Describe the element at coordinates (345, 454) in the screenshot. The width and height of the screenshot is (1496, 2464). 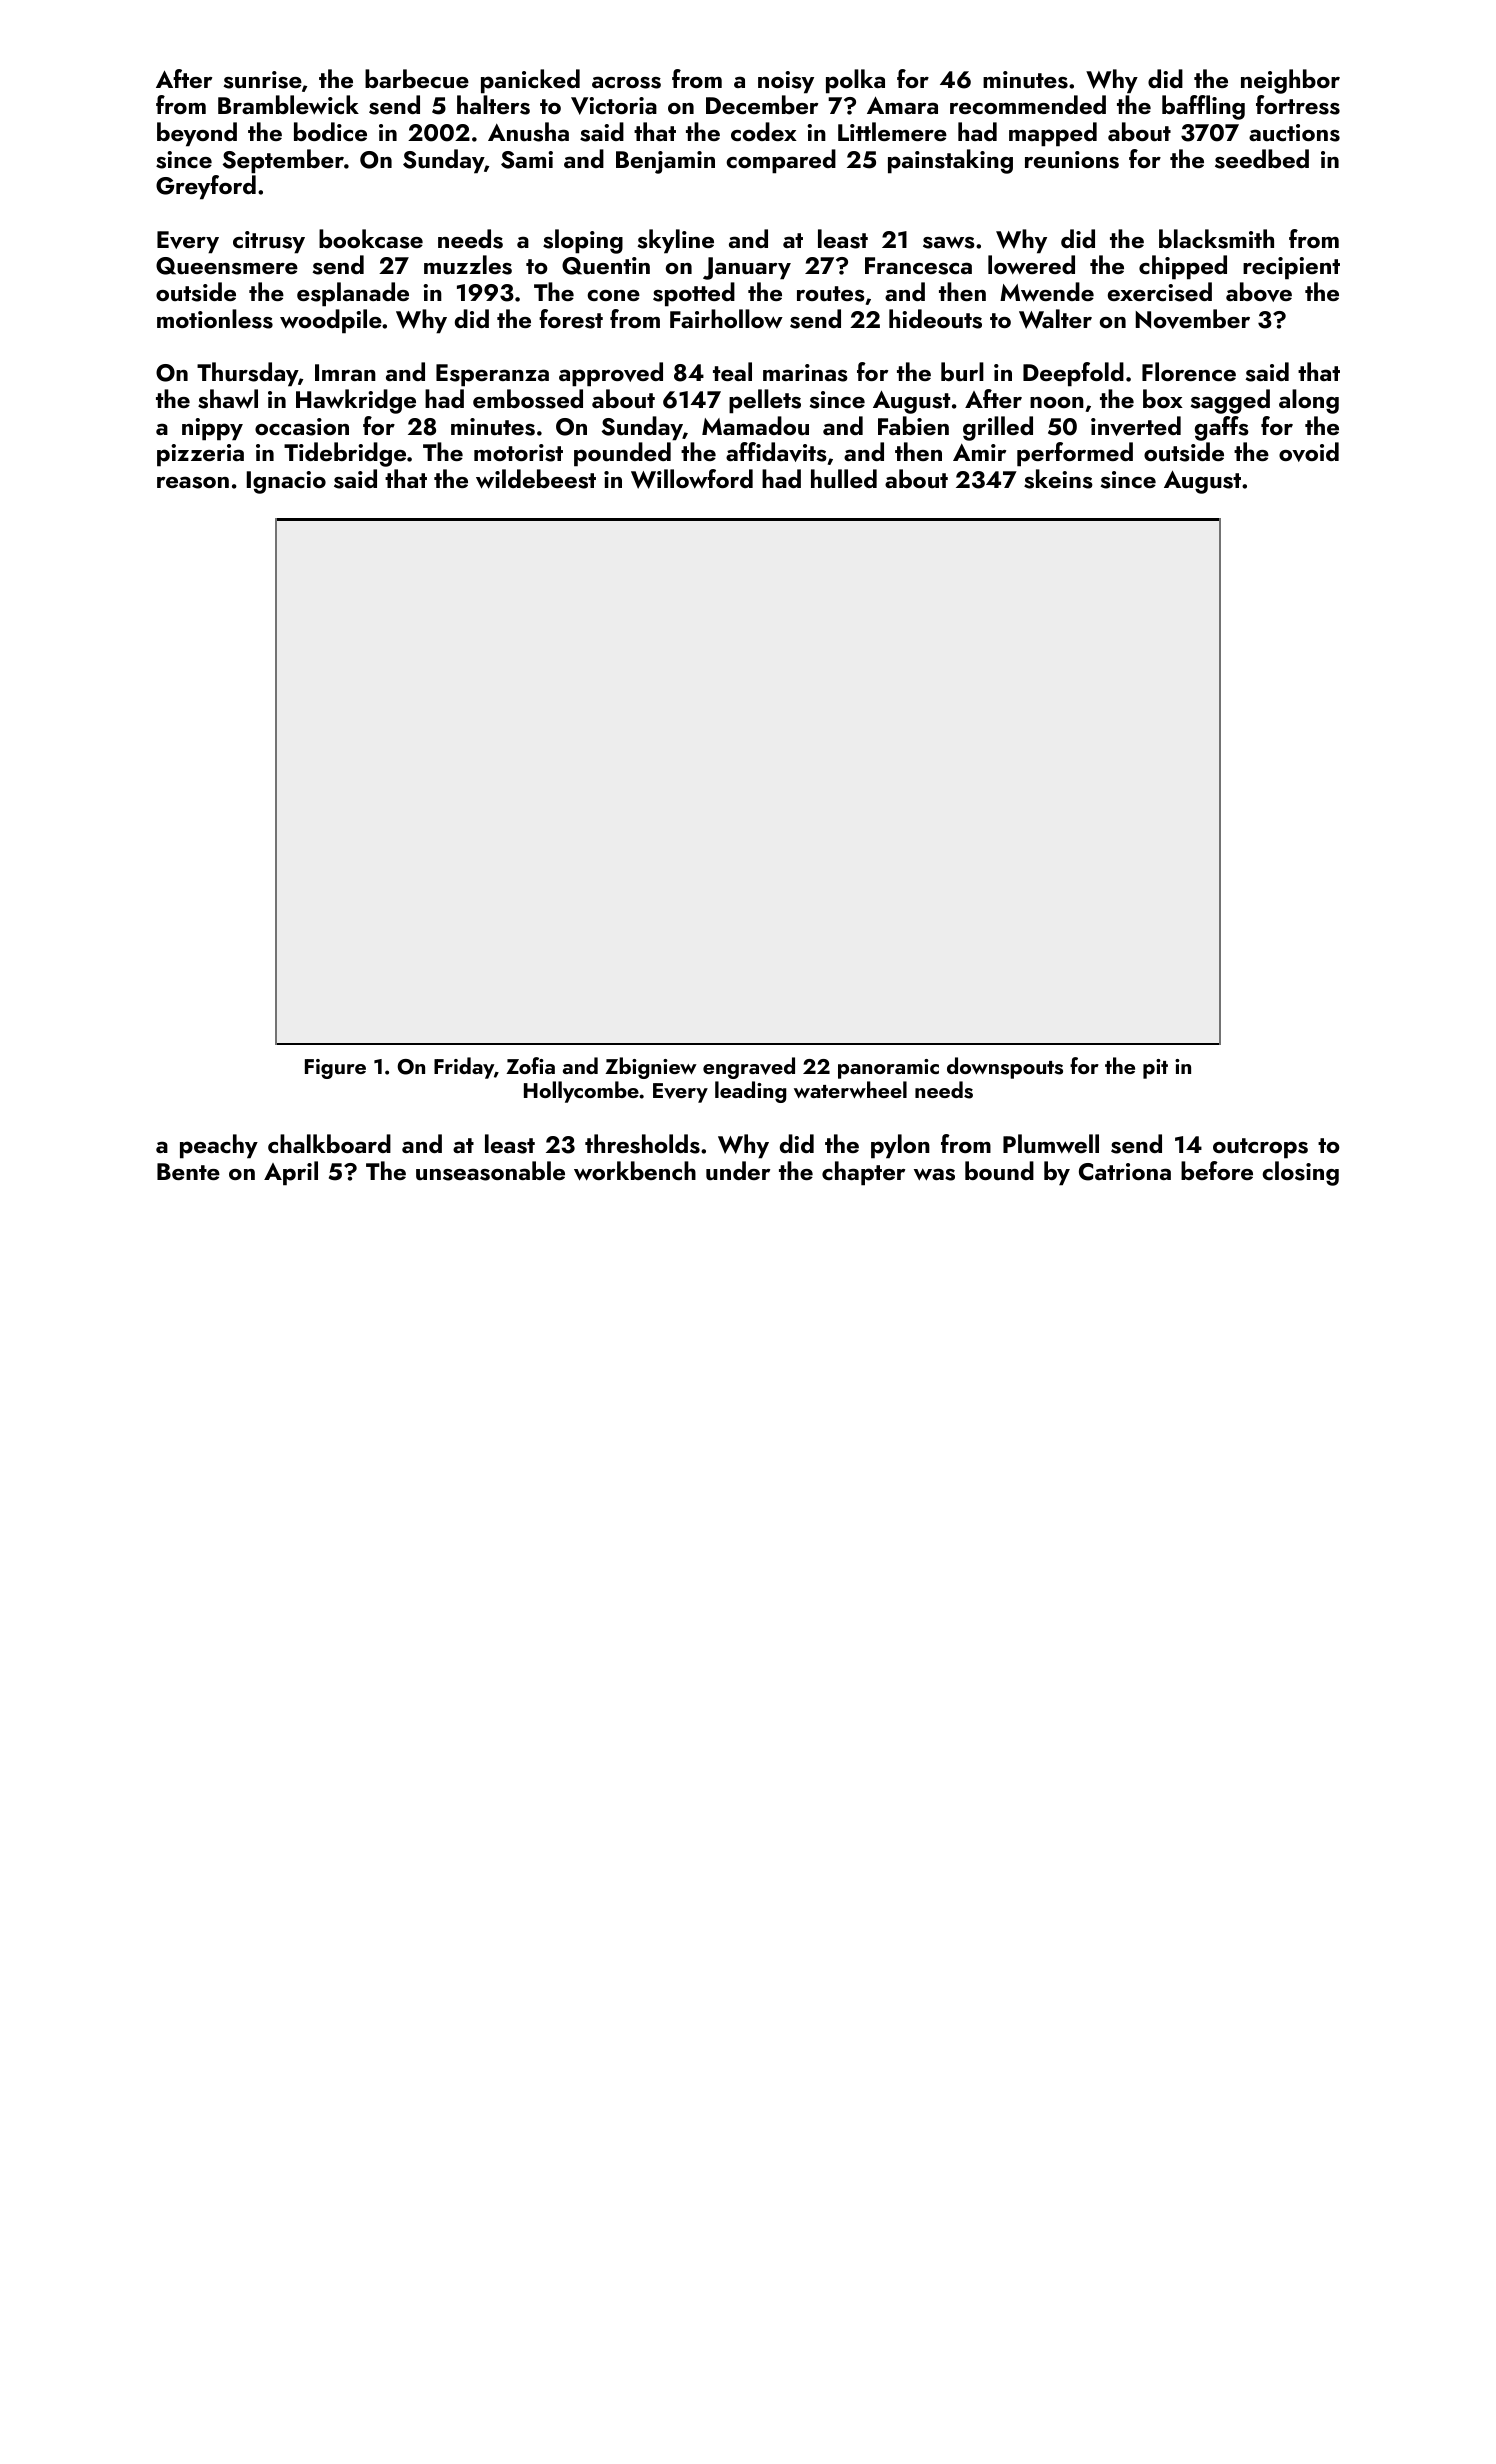
I see `Tidebridge` at that location.
